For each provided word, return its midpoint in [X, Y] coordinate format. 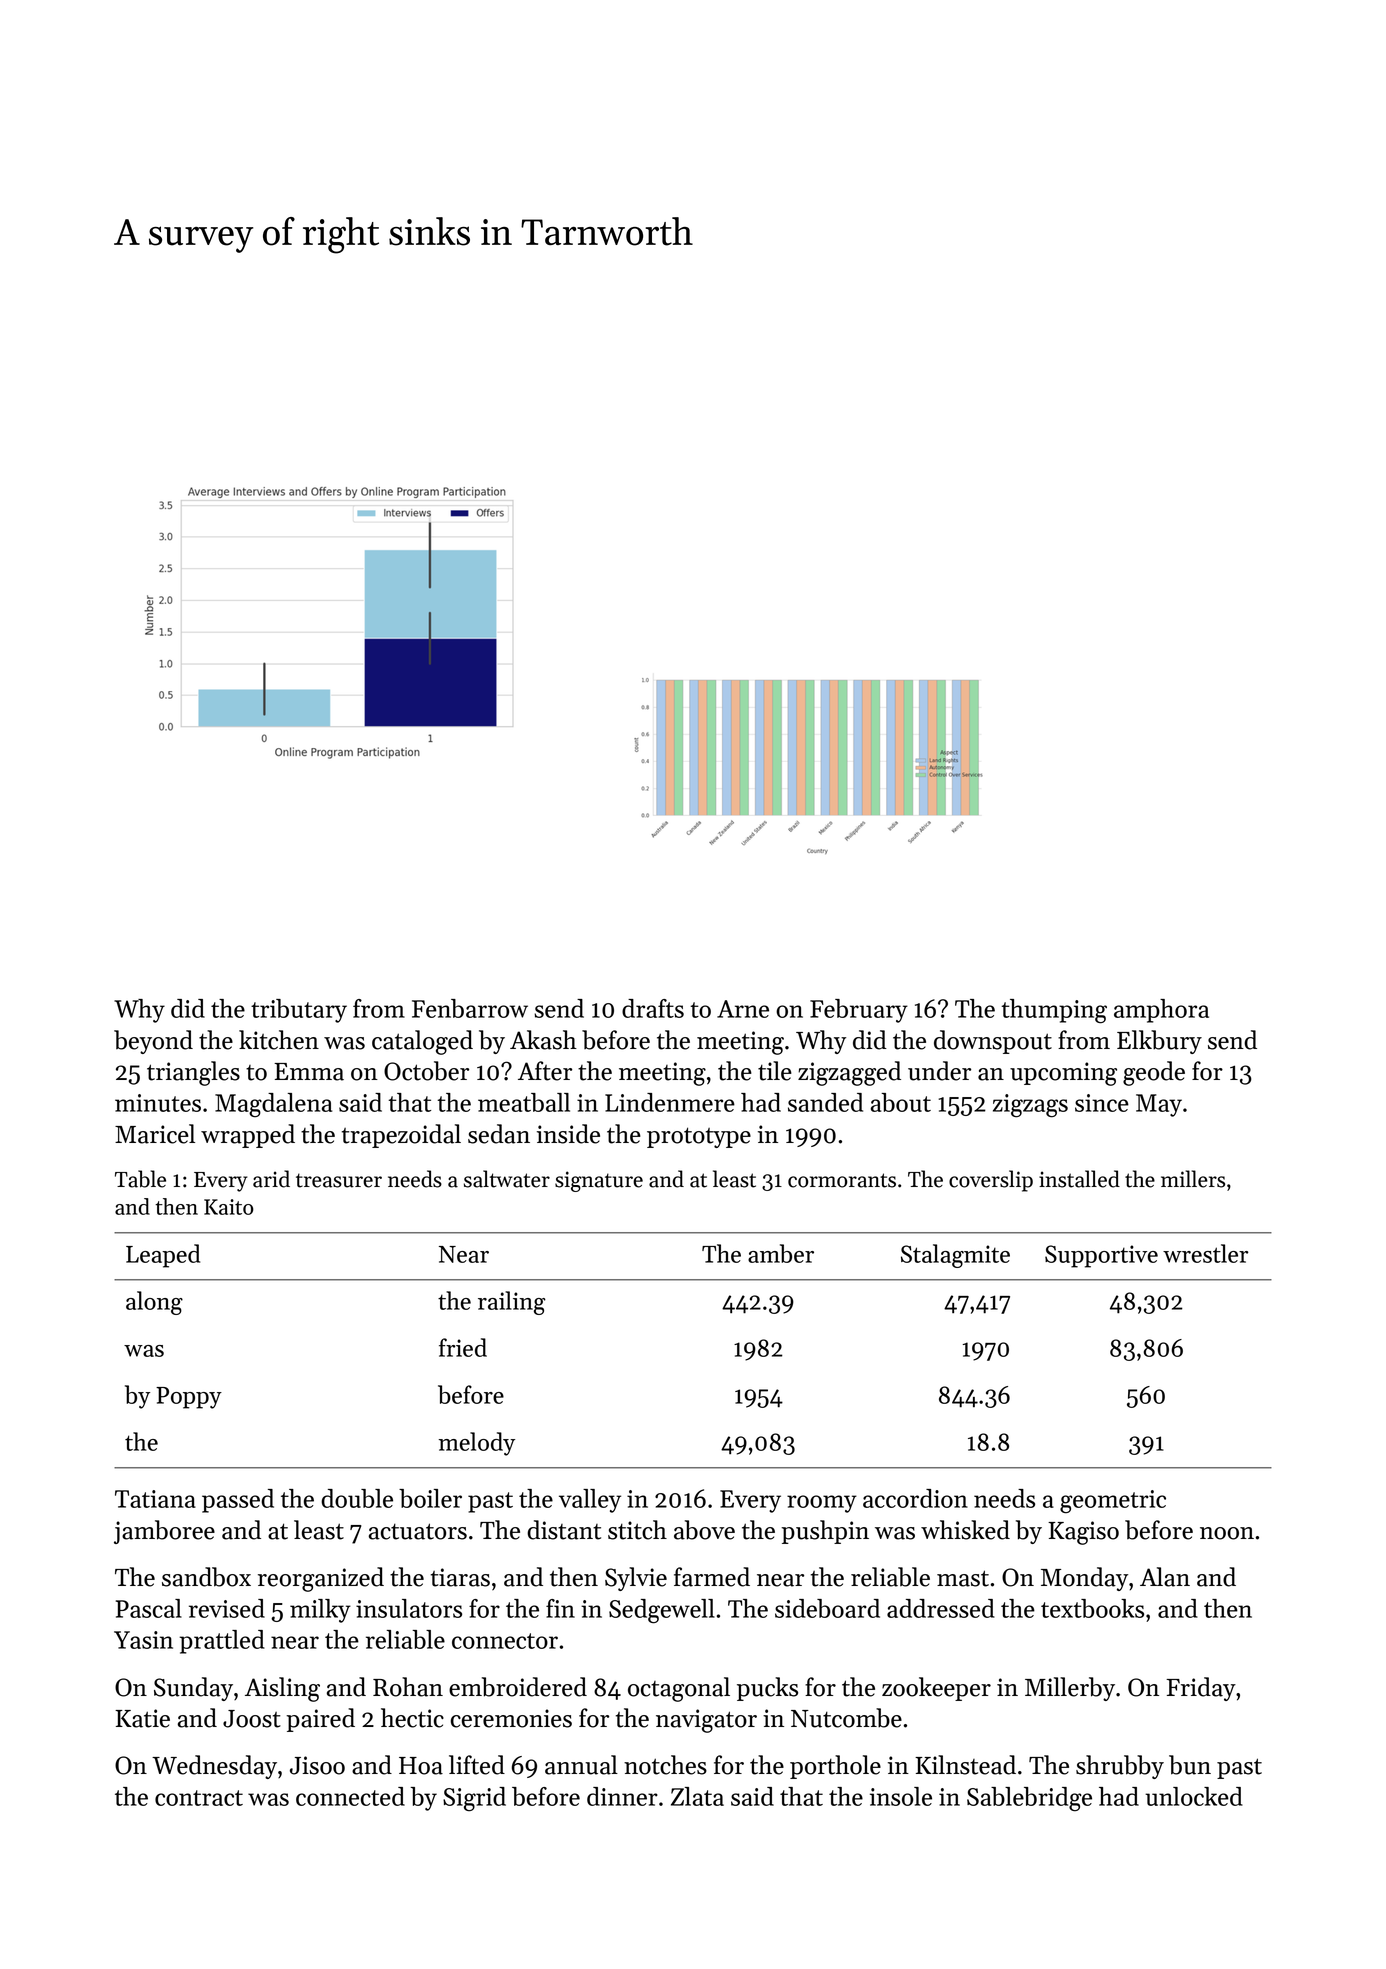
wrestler [1205, 1253]
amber [781, 1253]
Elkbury [1159, 1042]
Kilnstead [965, 1765]
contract [199, 1798]
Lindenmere [670, 1102]
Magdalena [273, 1105]
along [154, 1303]
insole [901, 1796]
